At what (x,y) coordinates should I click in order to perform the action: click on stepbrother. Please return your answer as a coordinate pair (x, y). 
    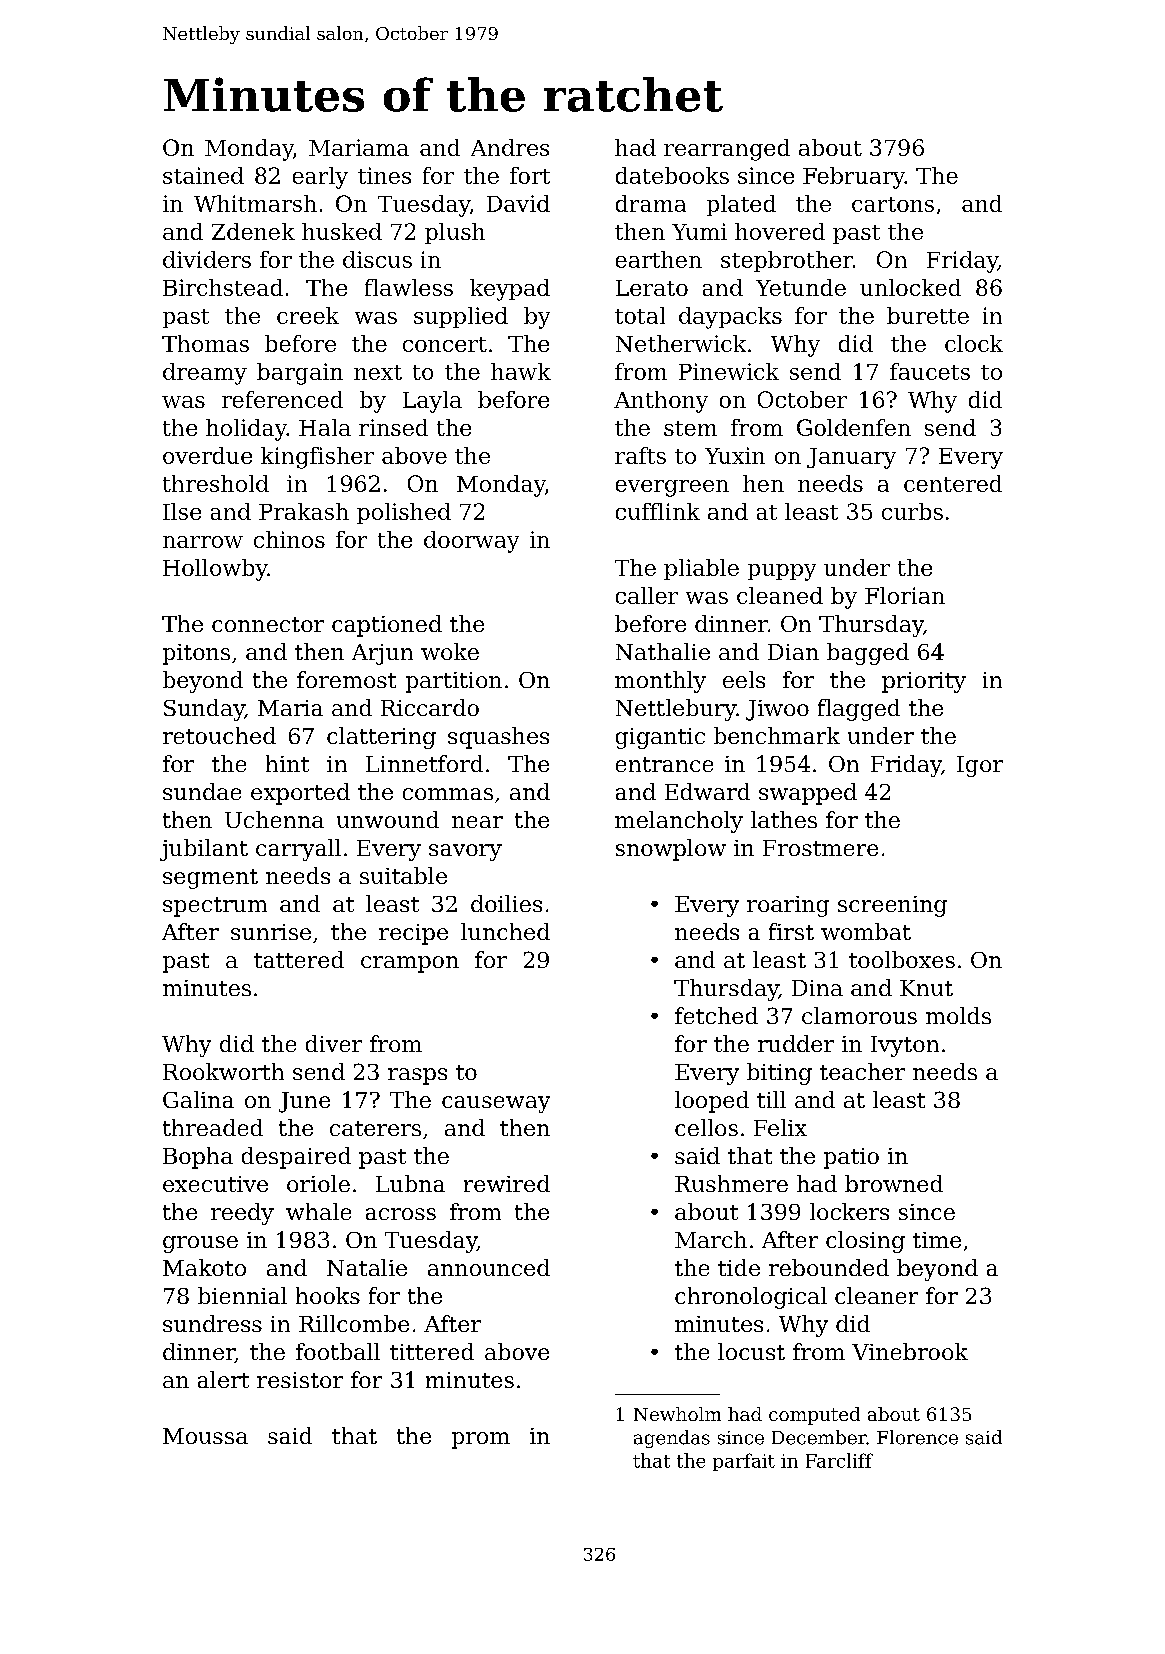
    Looking at the image, I should click on (787, 261).
